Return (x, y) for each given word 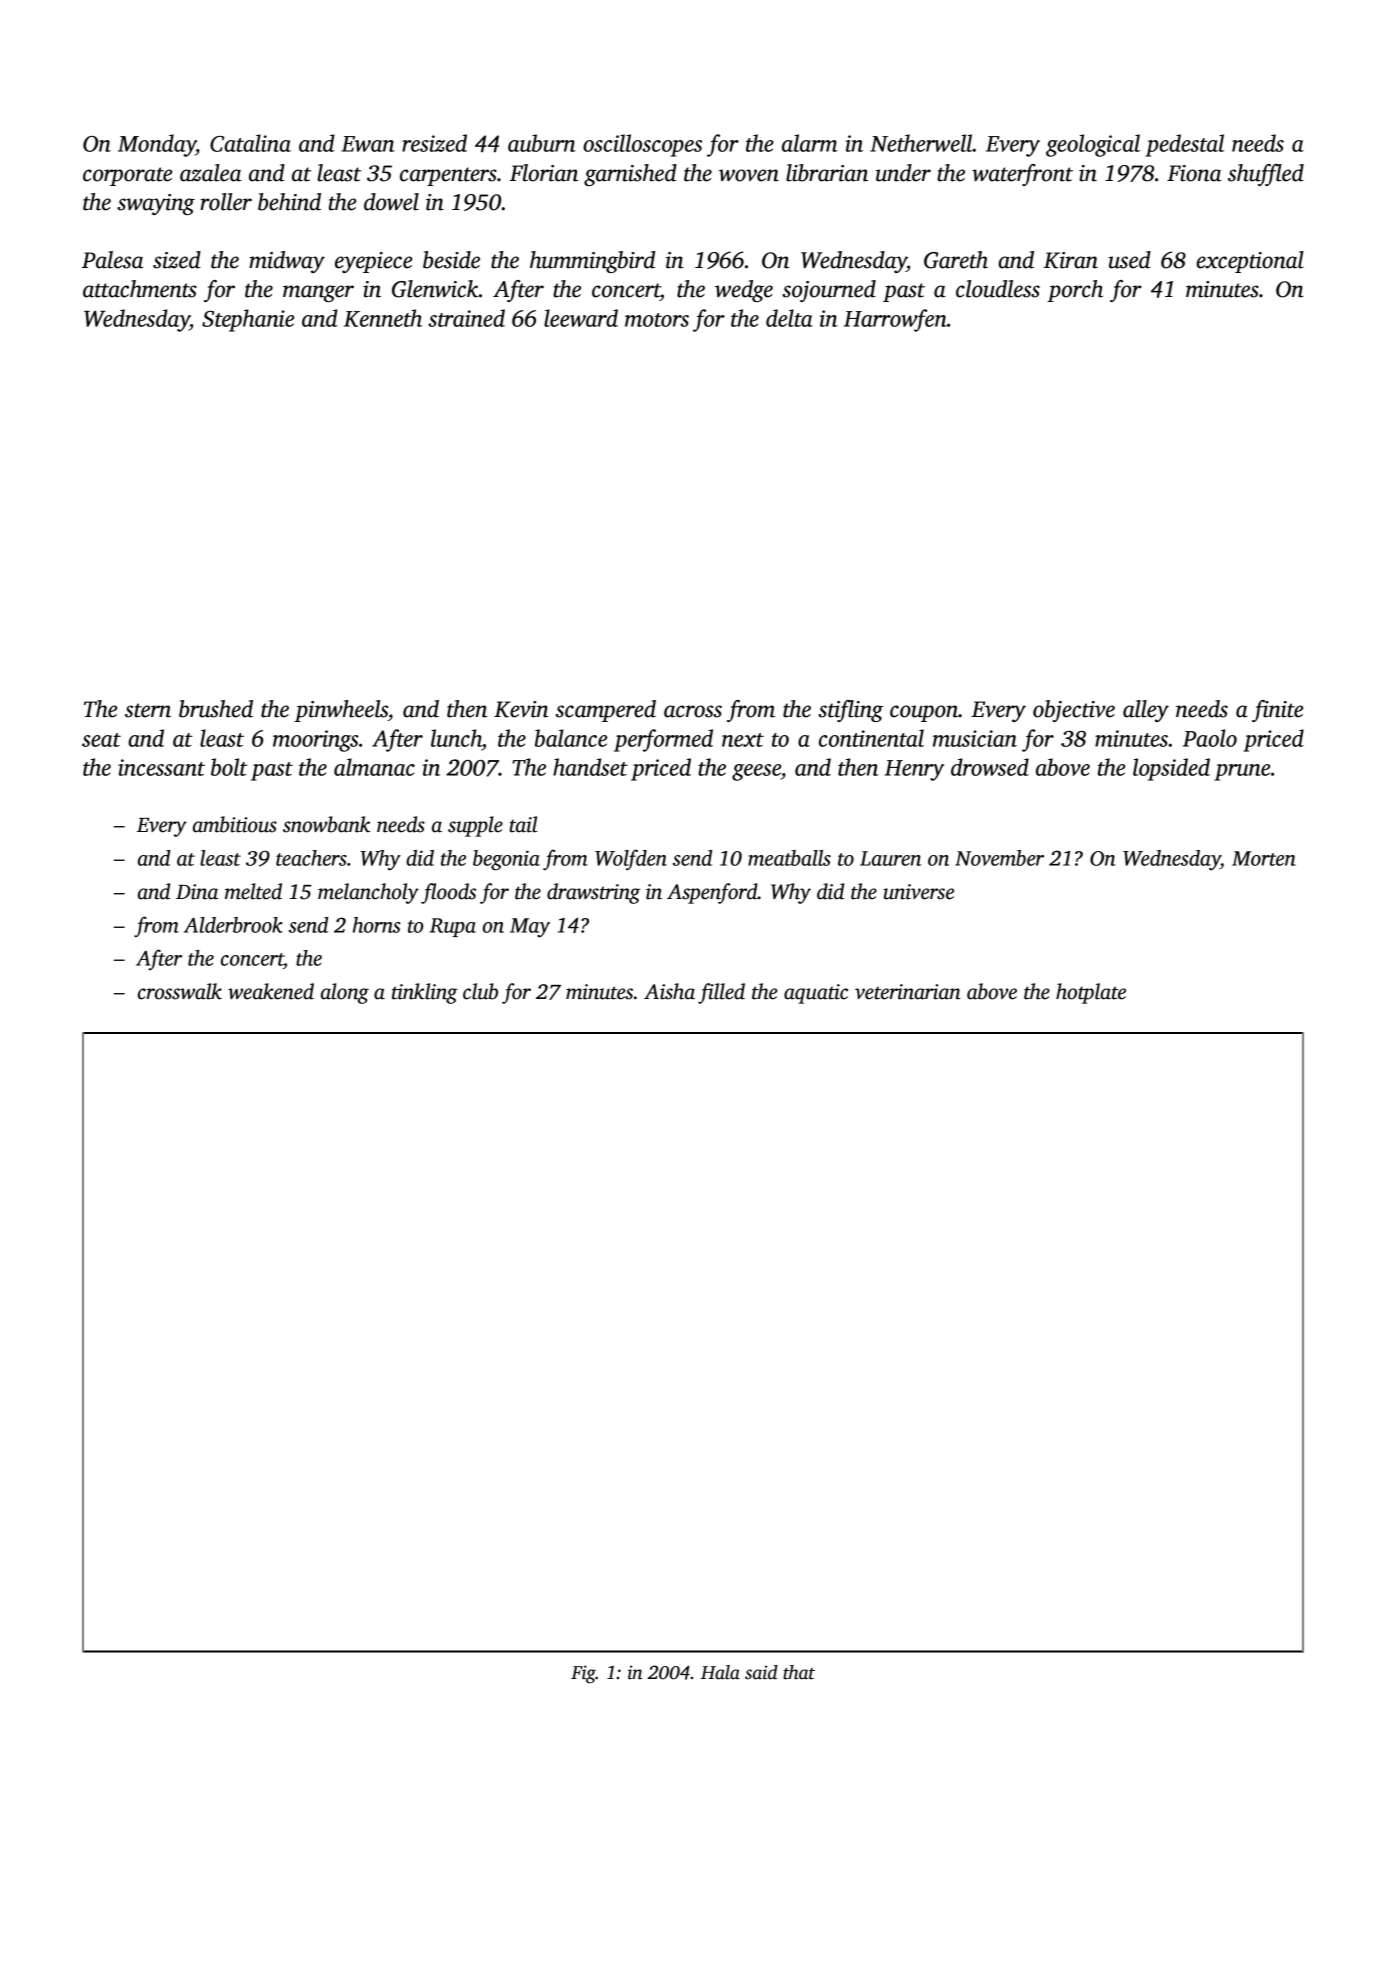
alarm (810, 143)
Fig (583, 1674)
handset (590, 767)
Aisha (669, 991)
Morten (1264, 858)
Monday (157, 145)
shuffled (1266, 175)
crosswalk (180, 991)
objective (1074, 711)
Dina (197, 892)
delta (789, 318)
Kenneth (383, 318)
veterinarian (908, 992)
